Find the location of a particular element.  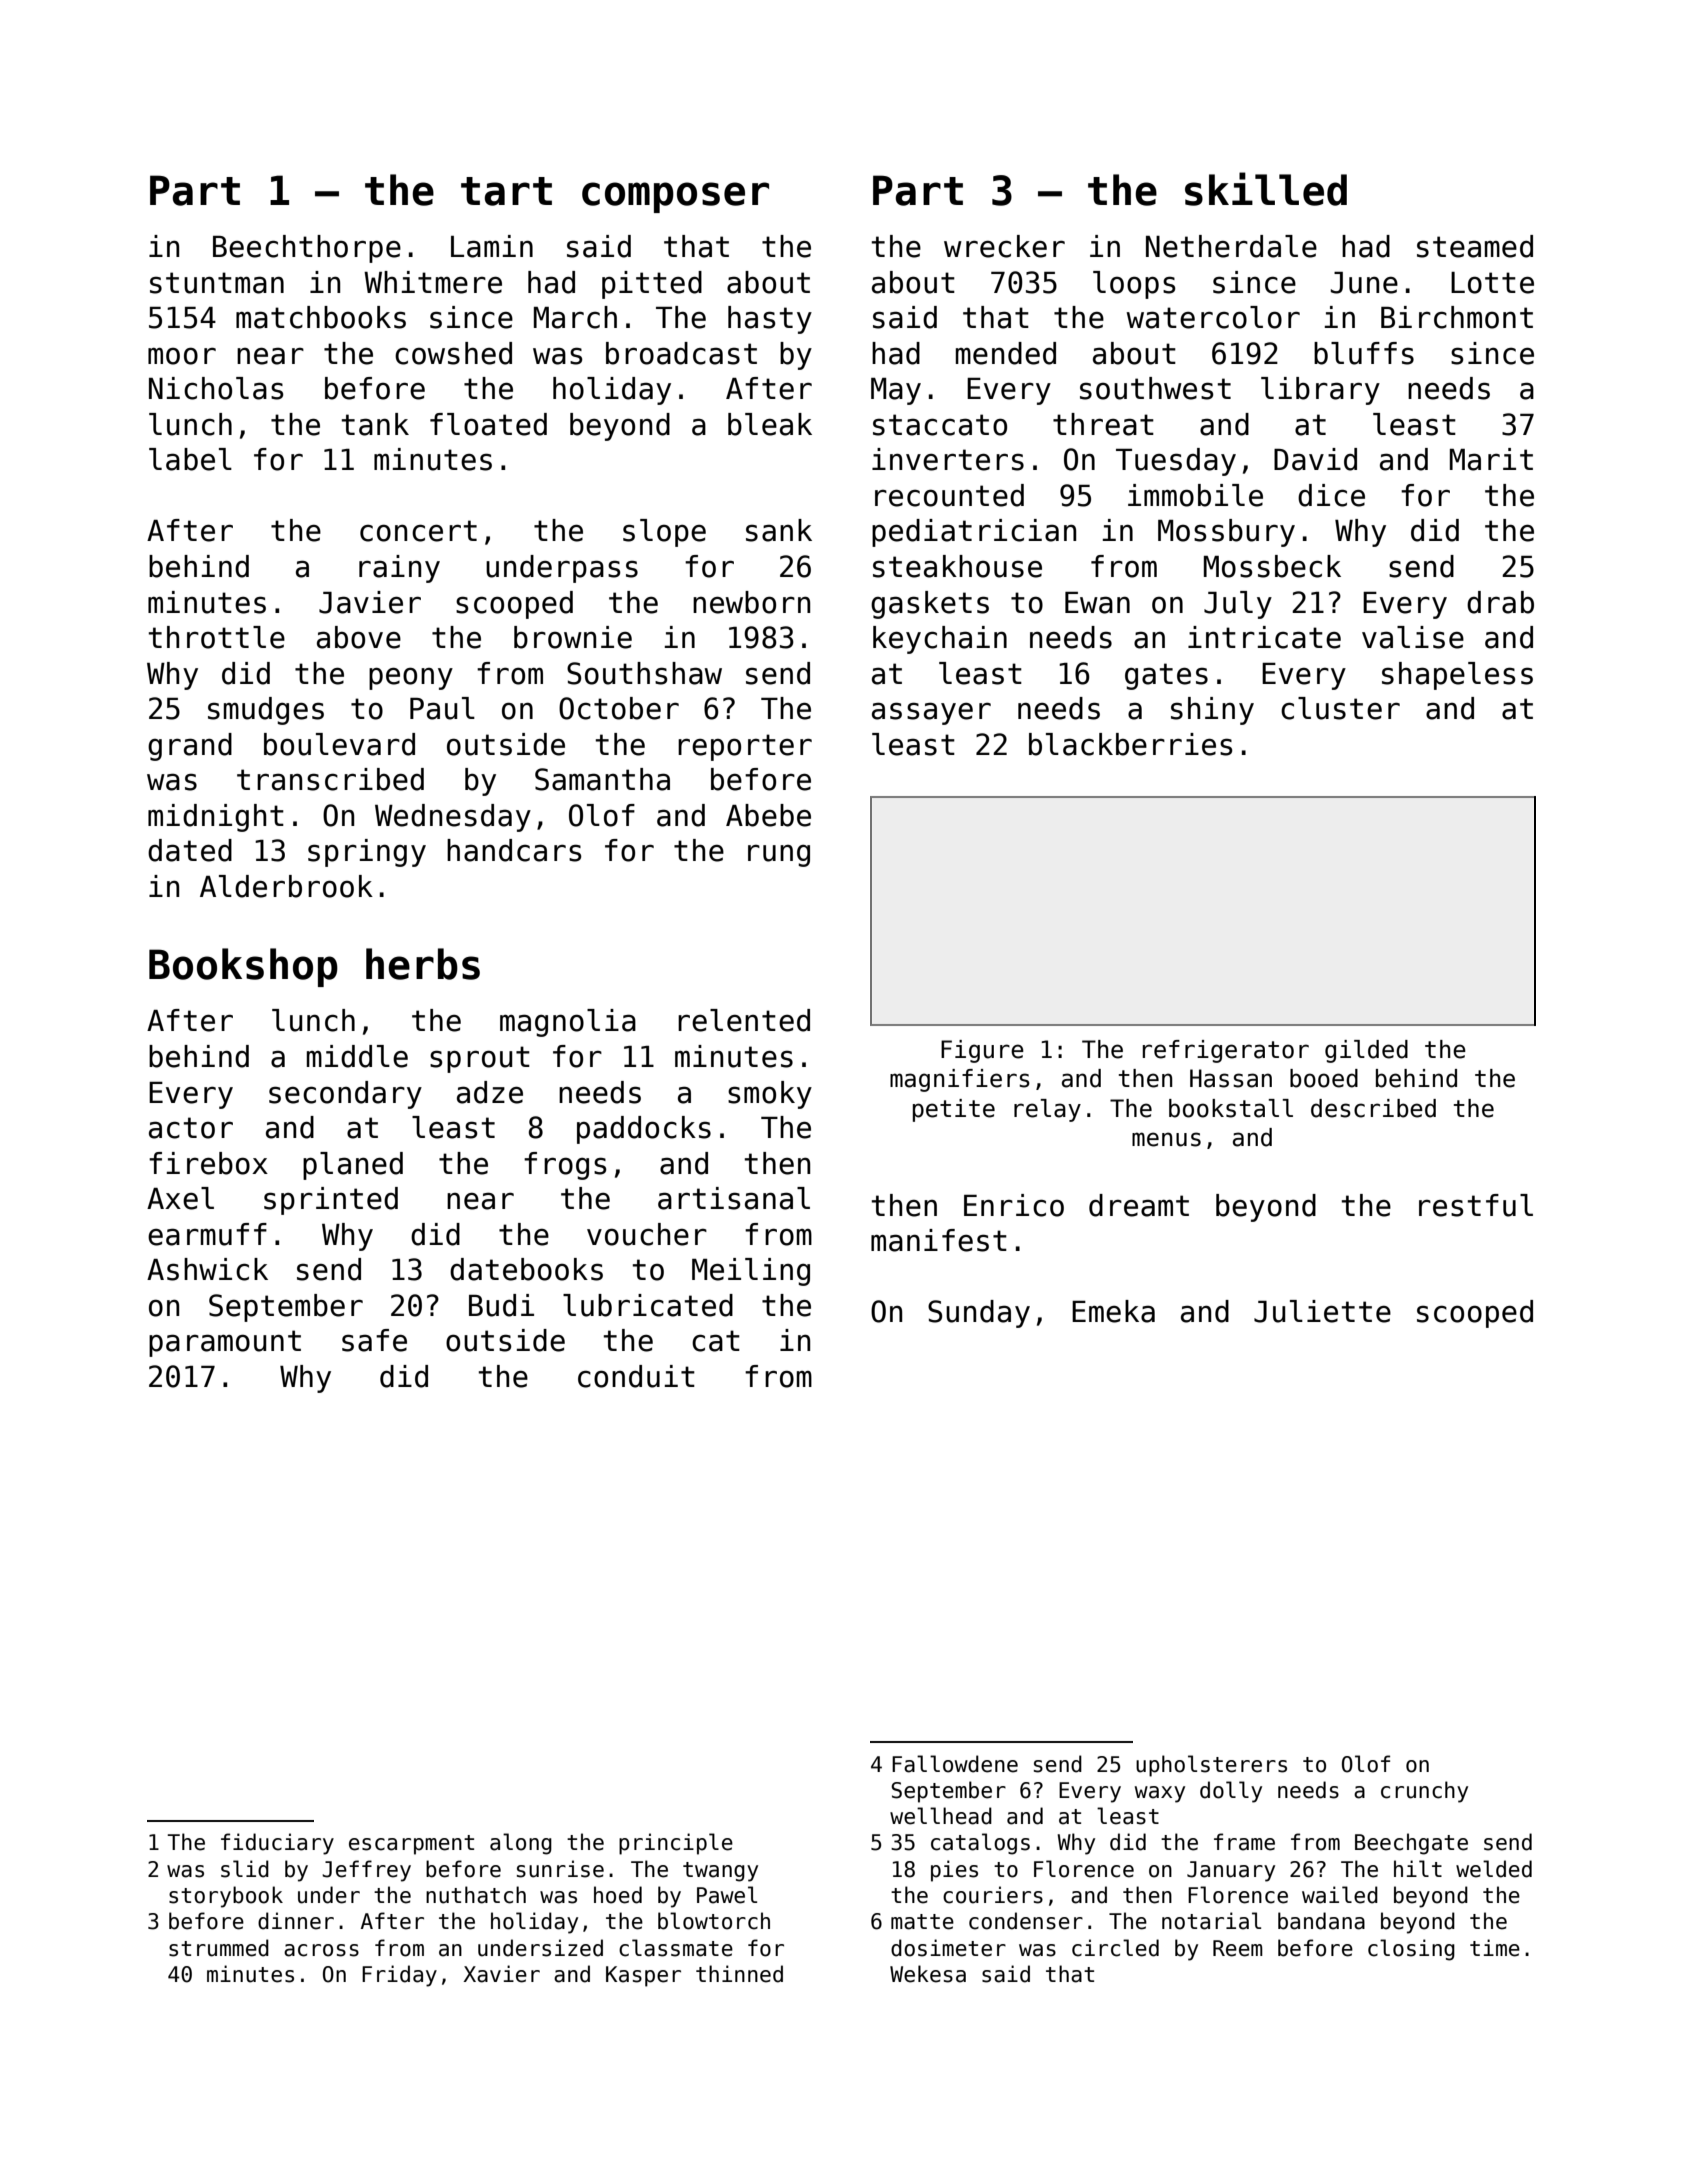

wrecker is located at coordinates (1004, 246).
